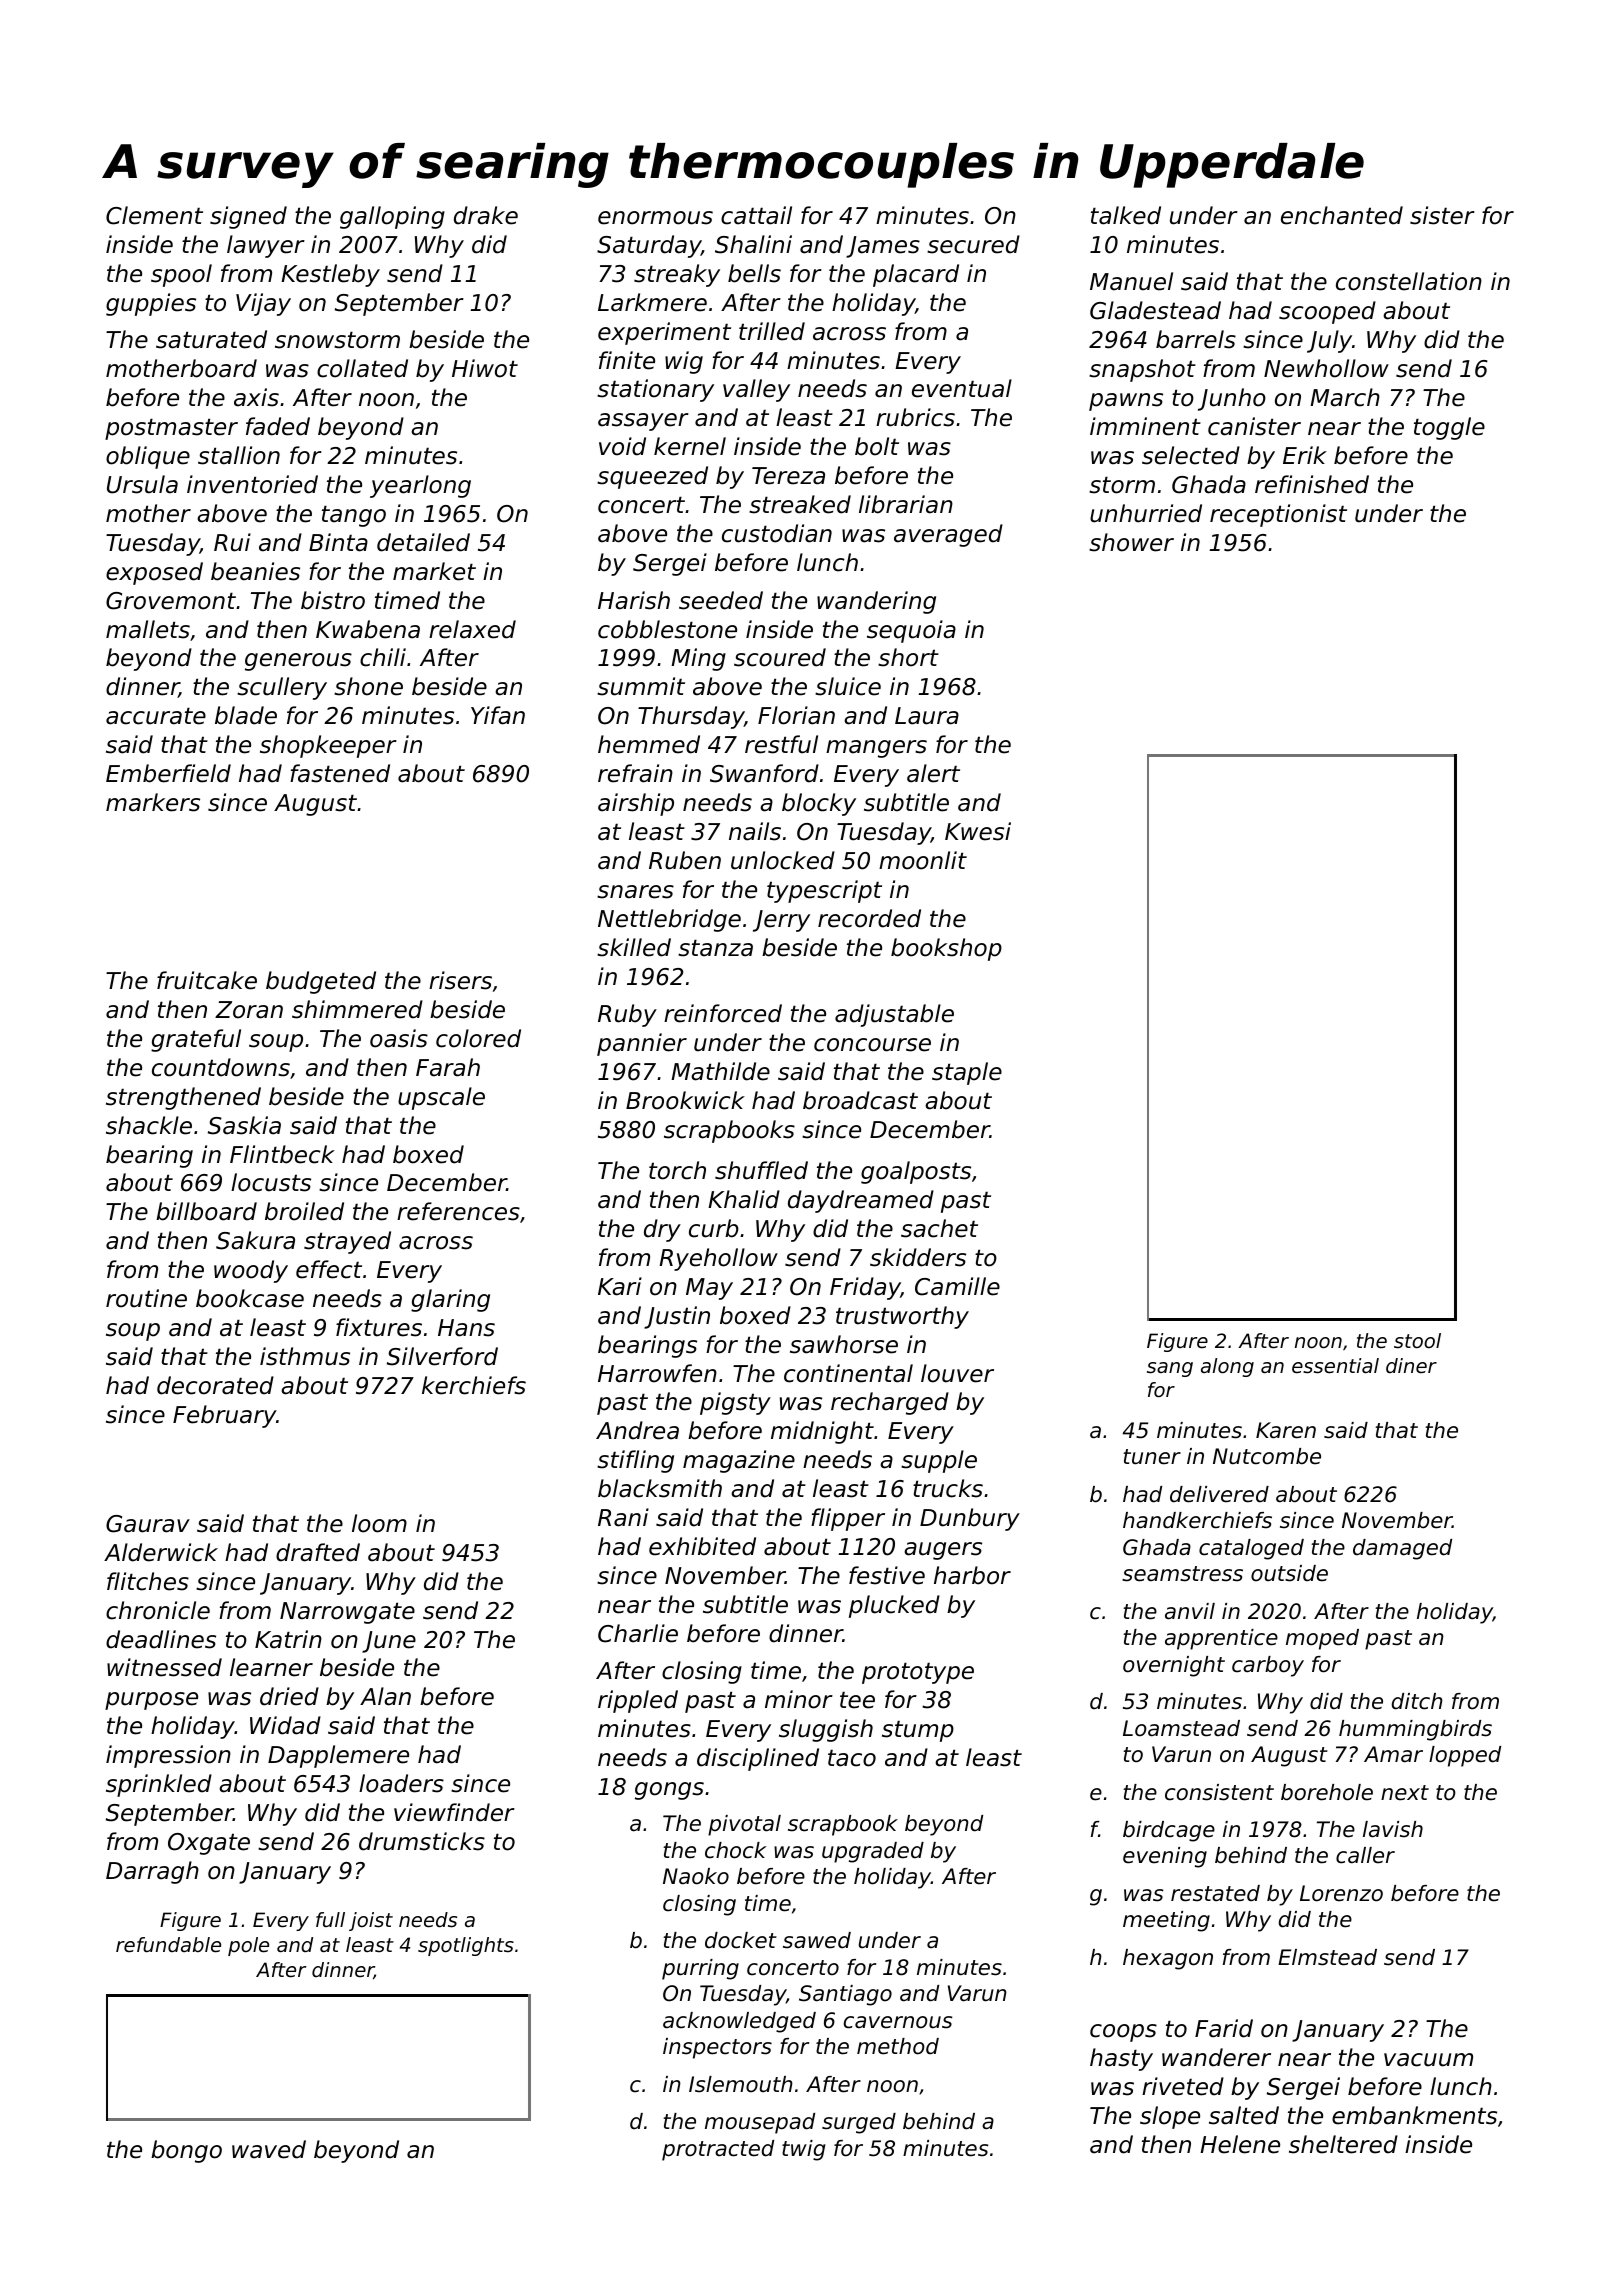 The height and width of the screenshot is (2292, 1620). What do you see at coordinates (873, 1852) in the screenshot?
I see `upgraded` at bounding box center [873, 1852].
